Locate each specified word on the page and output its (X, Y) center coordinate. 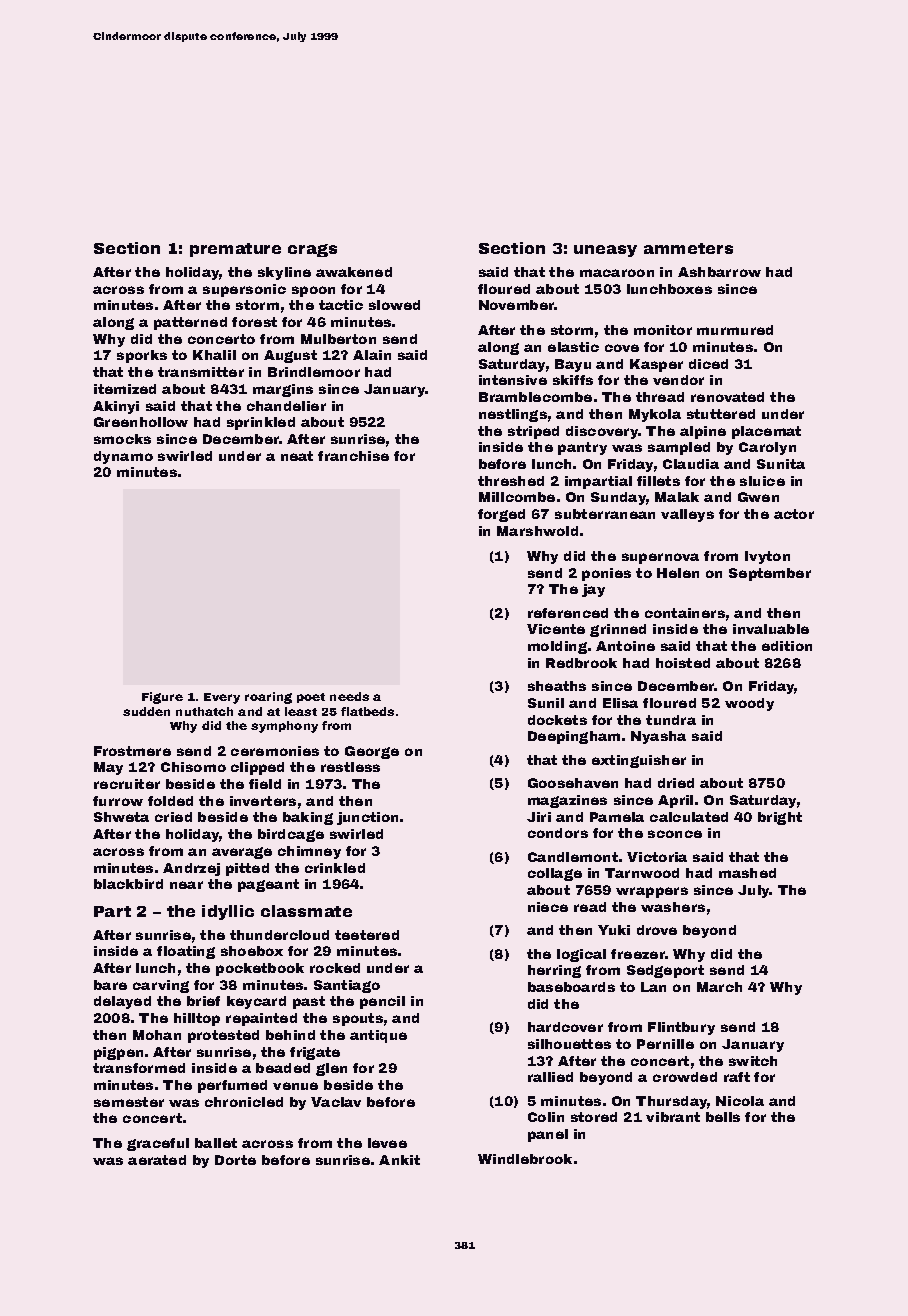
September (770, 574)
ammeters (688, 248)
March (719, 987)
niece (548, 907)
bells (723, 1117)
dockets (557, 720)
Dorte (235, 1160)
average (242, 853)
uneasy (605, 251)
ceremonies (275, 751)
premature (235, 250)
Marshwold (537, 531)
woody (749, 704)
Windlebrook (525, 1159)
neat (297, 456)
